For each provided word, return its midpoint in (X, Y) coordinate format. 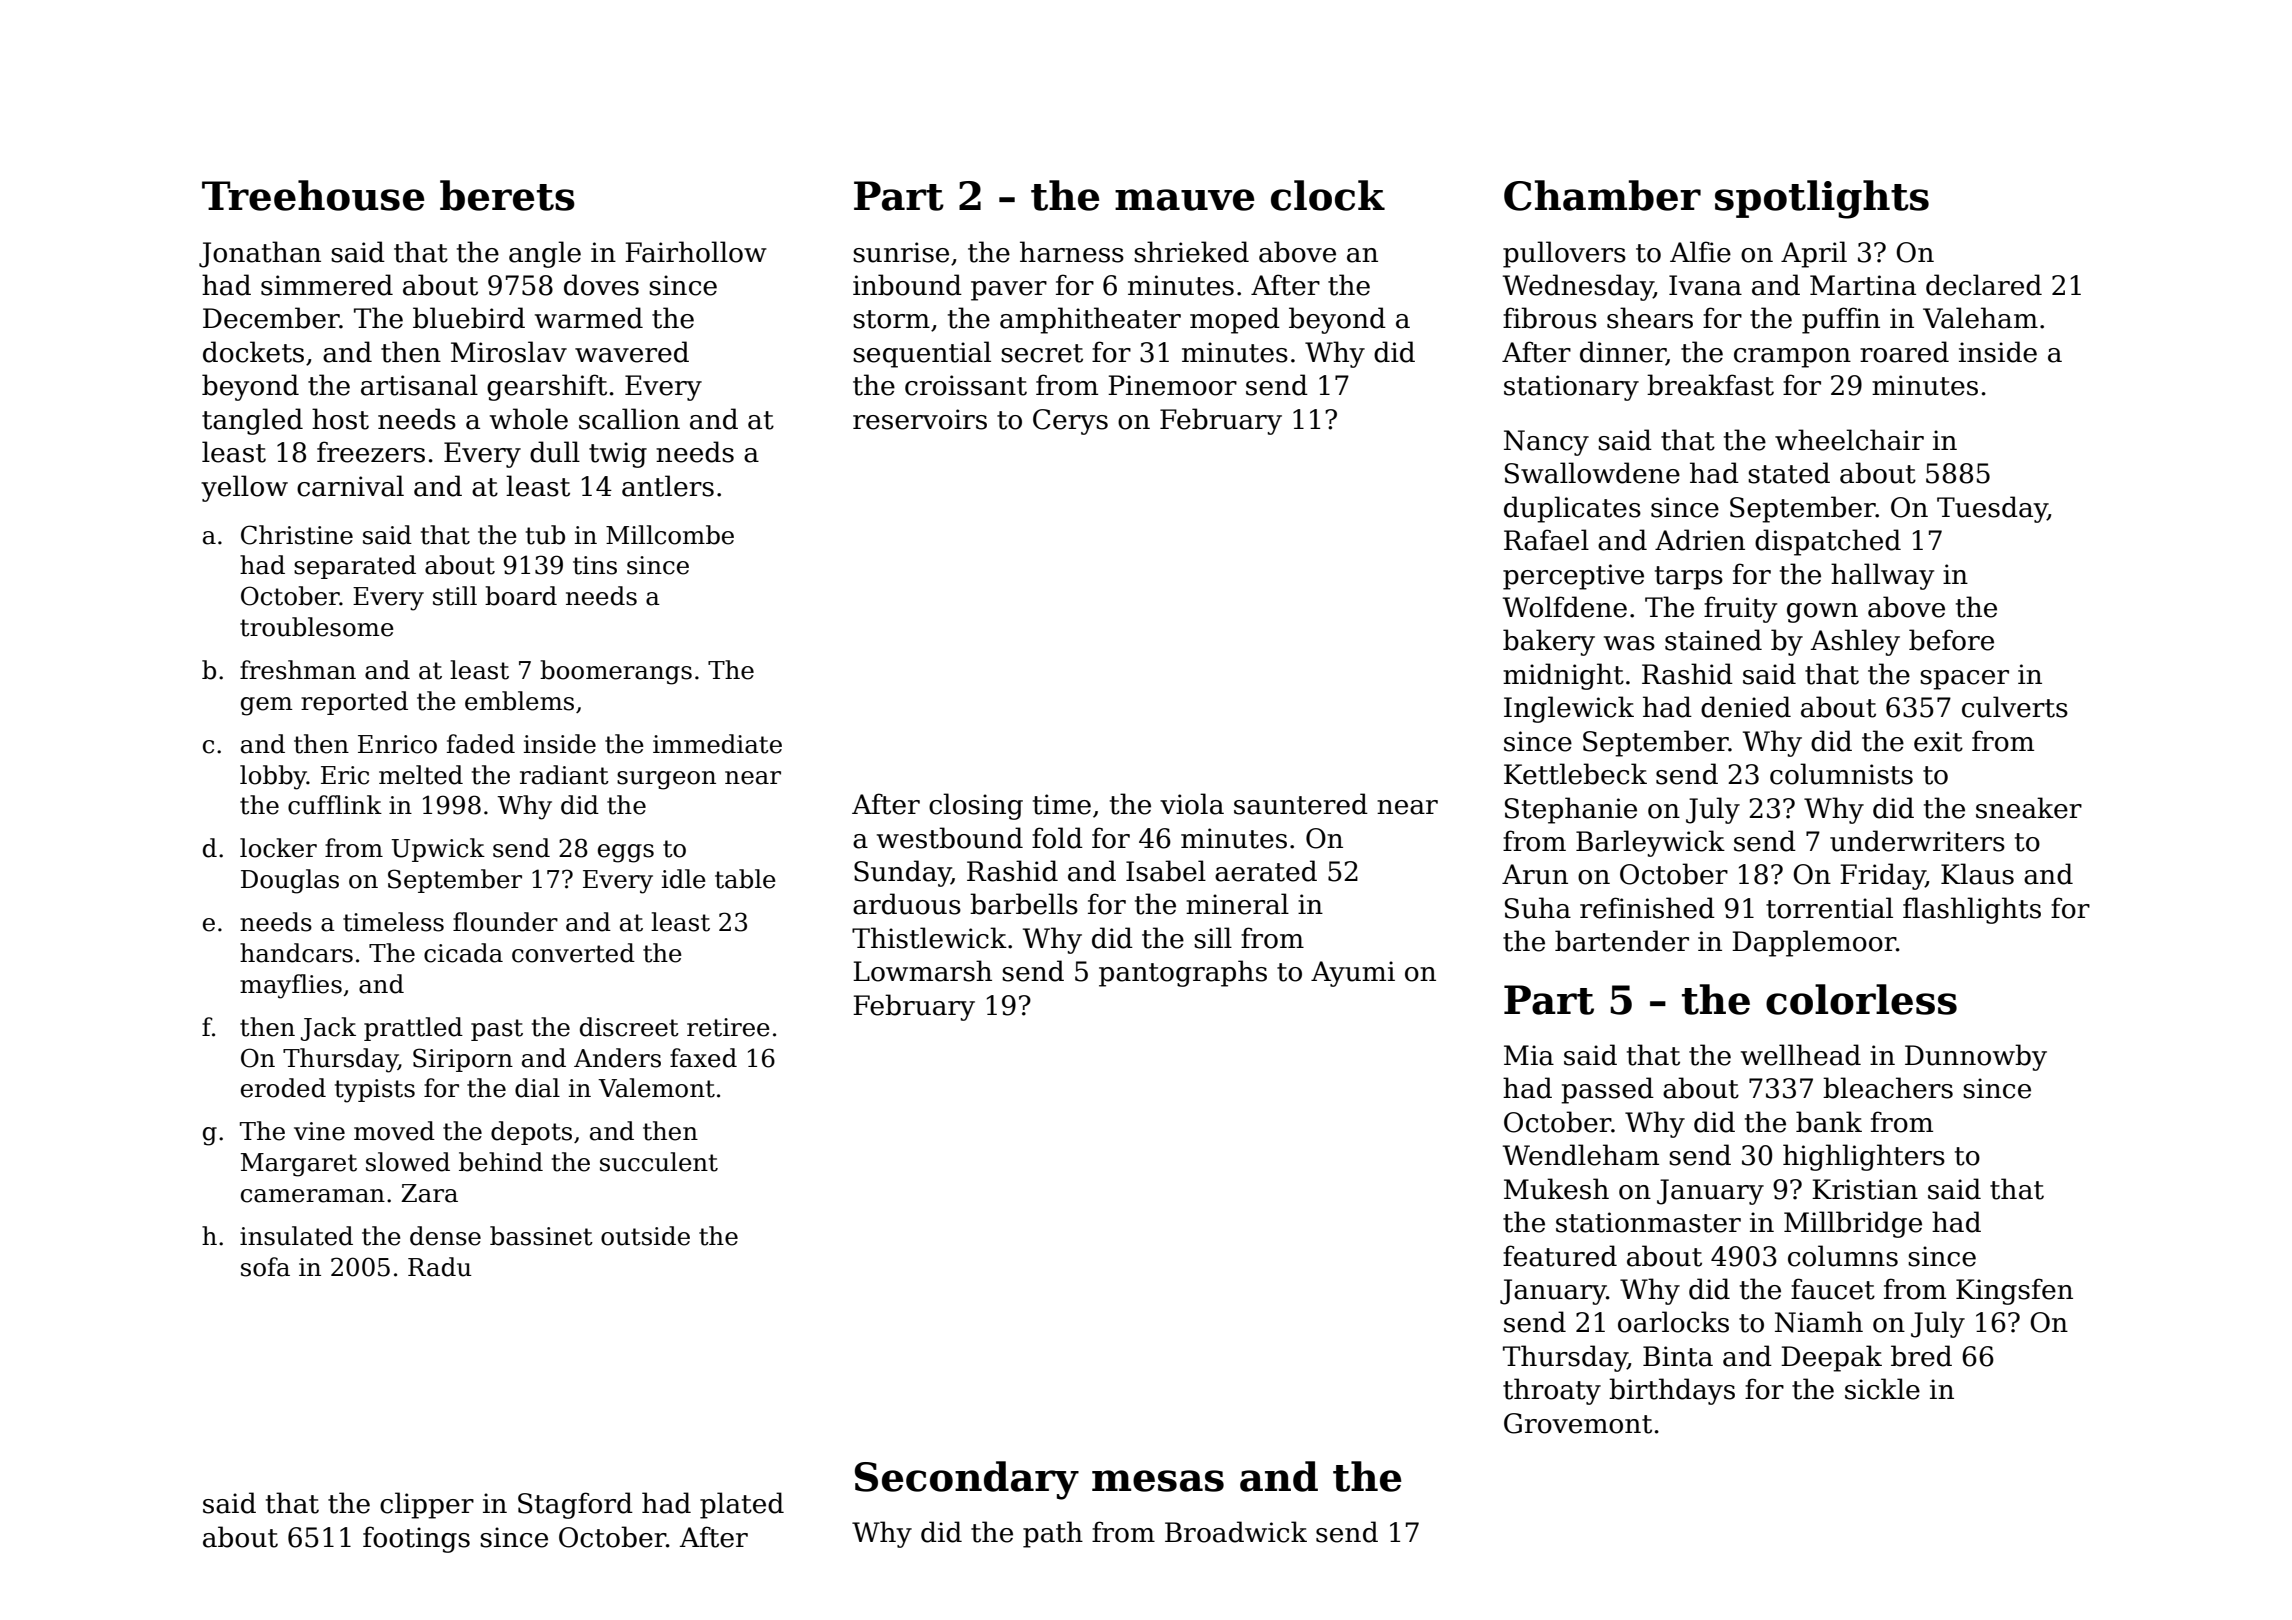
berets (507, 195)
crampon (1792, 358)
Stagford (575, 1505)
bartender (1622, 941)
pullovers (1564, 254)
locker (278, 848)
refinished (1647, 908)
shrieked (1191, 252)
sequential (922, 354)
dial (537, 1088)
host (340, 419)
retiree (728, 1027)
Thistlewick (929, 938)
